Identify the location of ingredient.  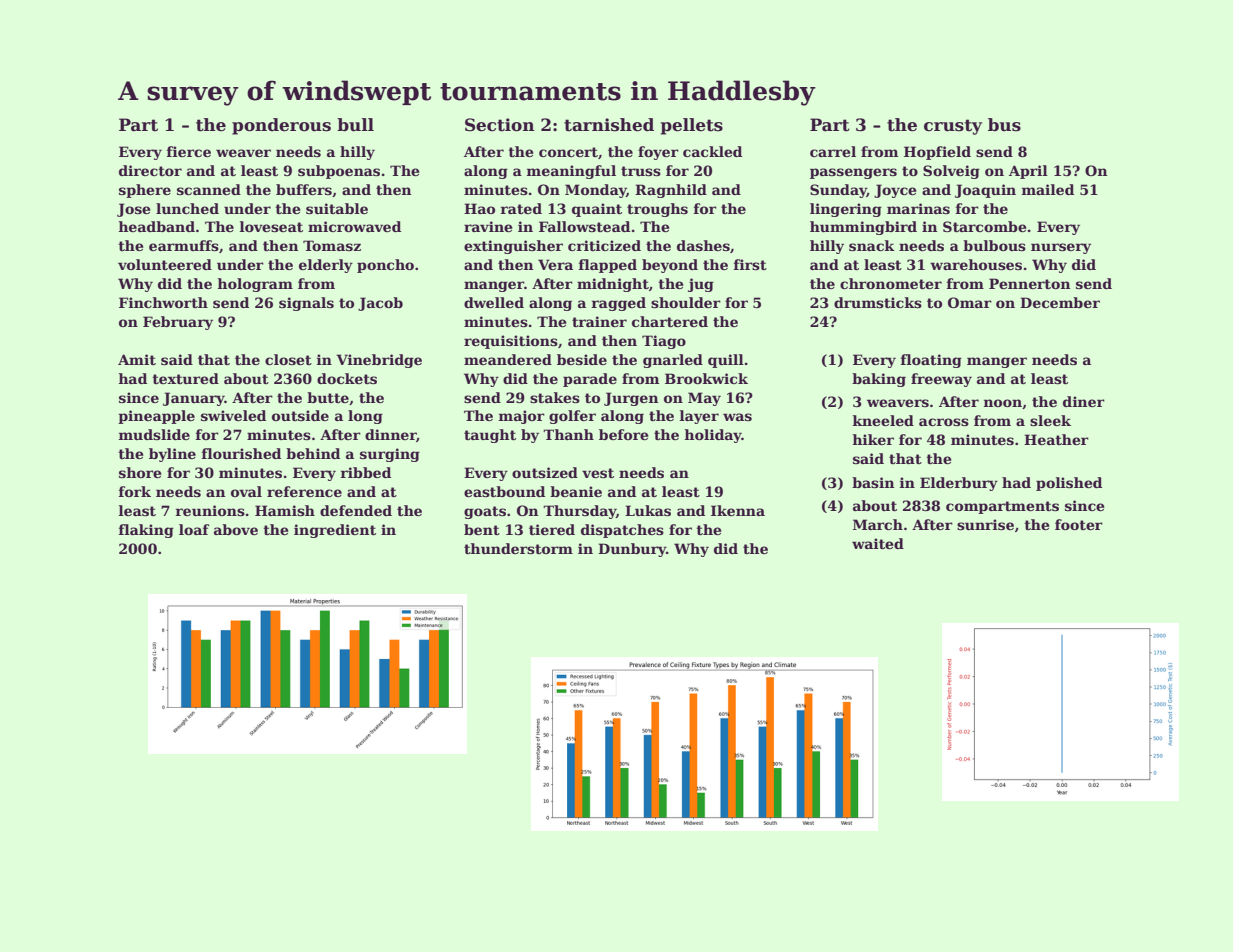
(335, 531).
